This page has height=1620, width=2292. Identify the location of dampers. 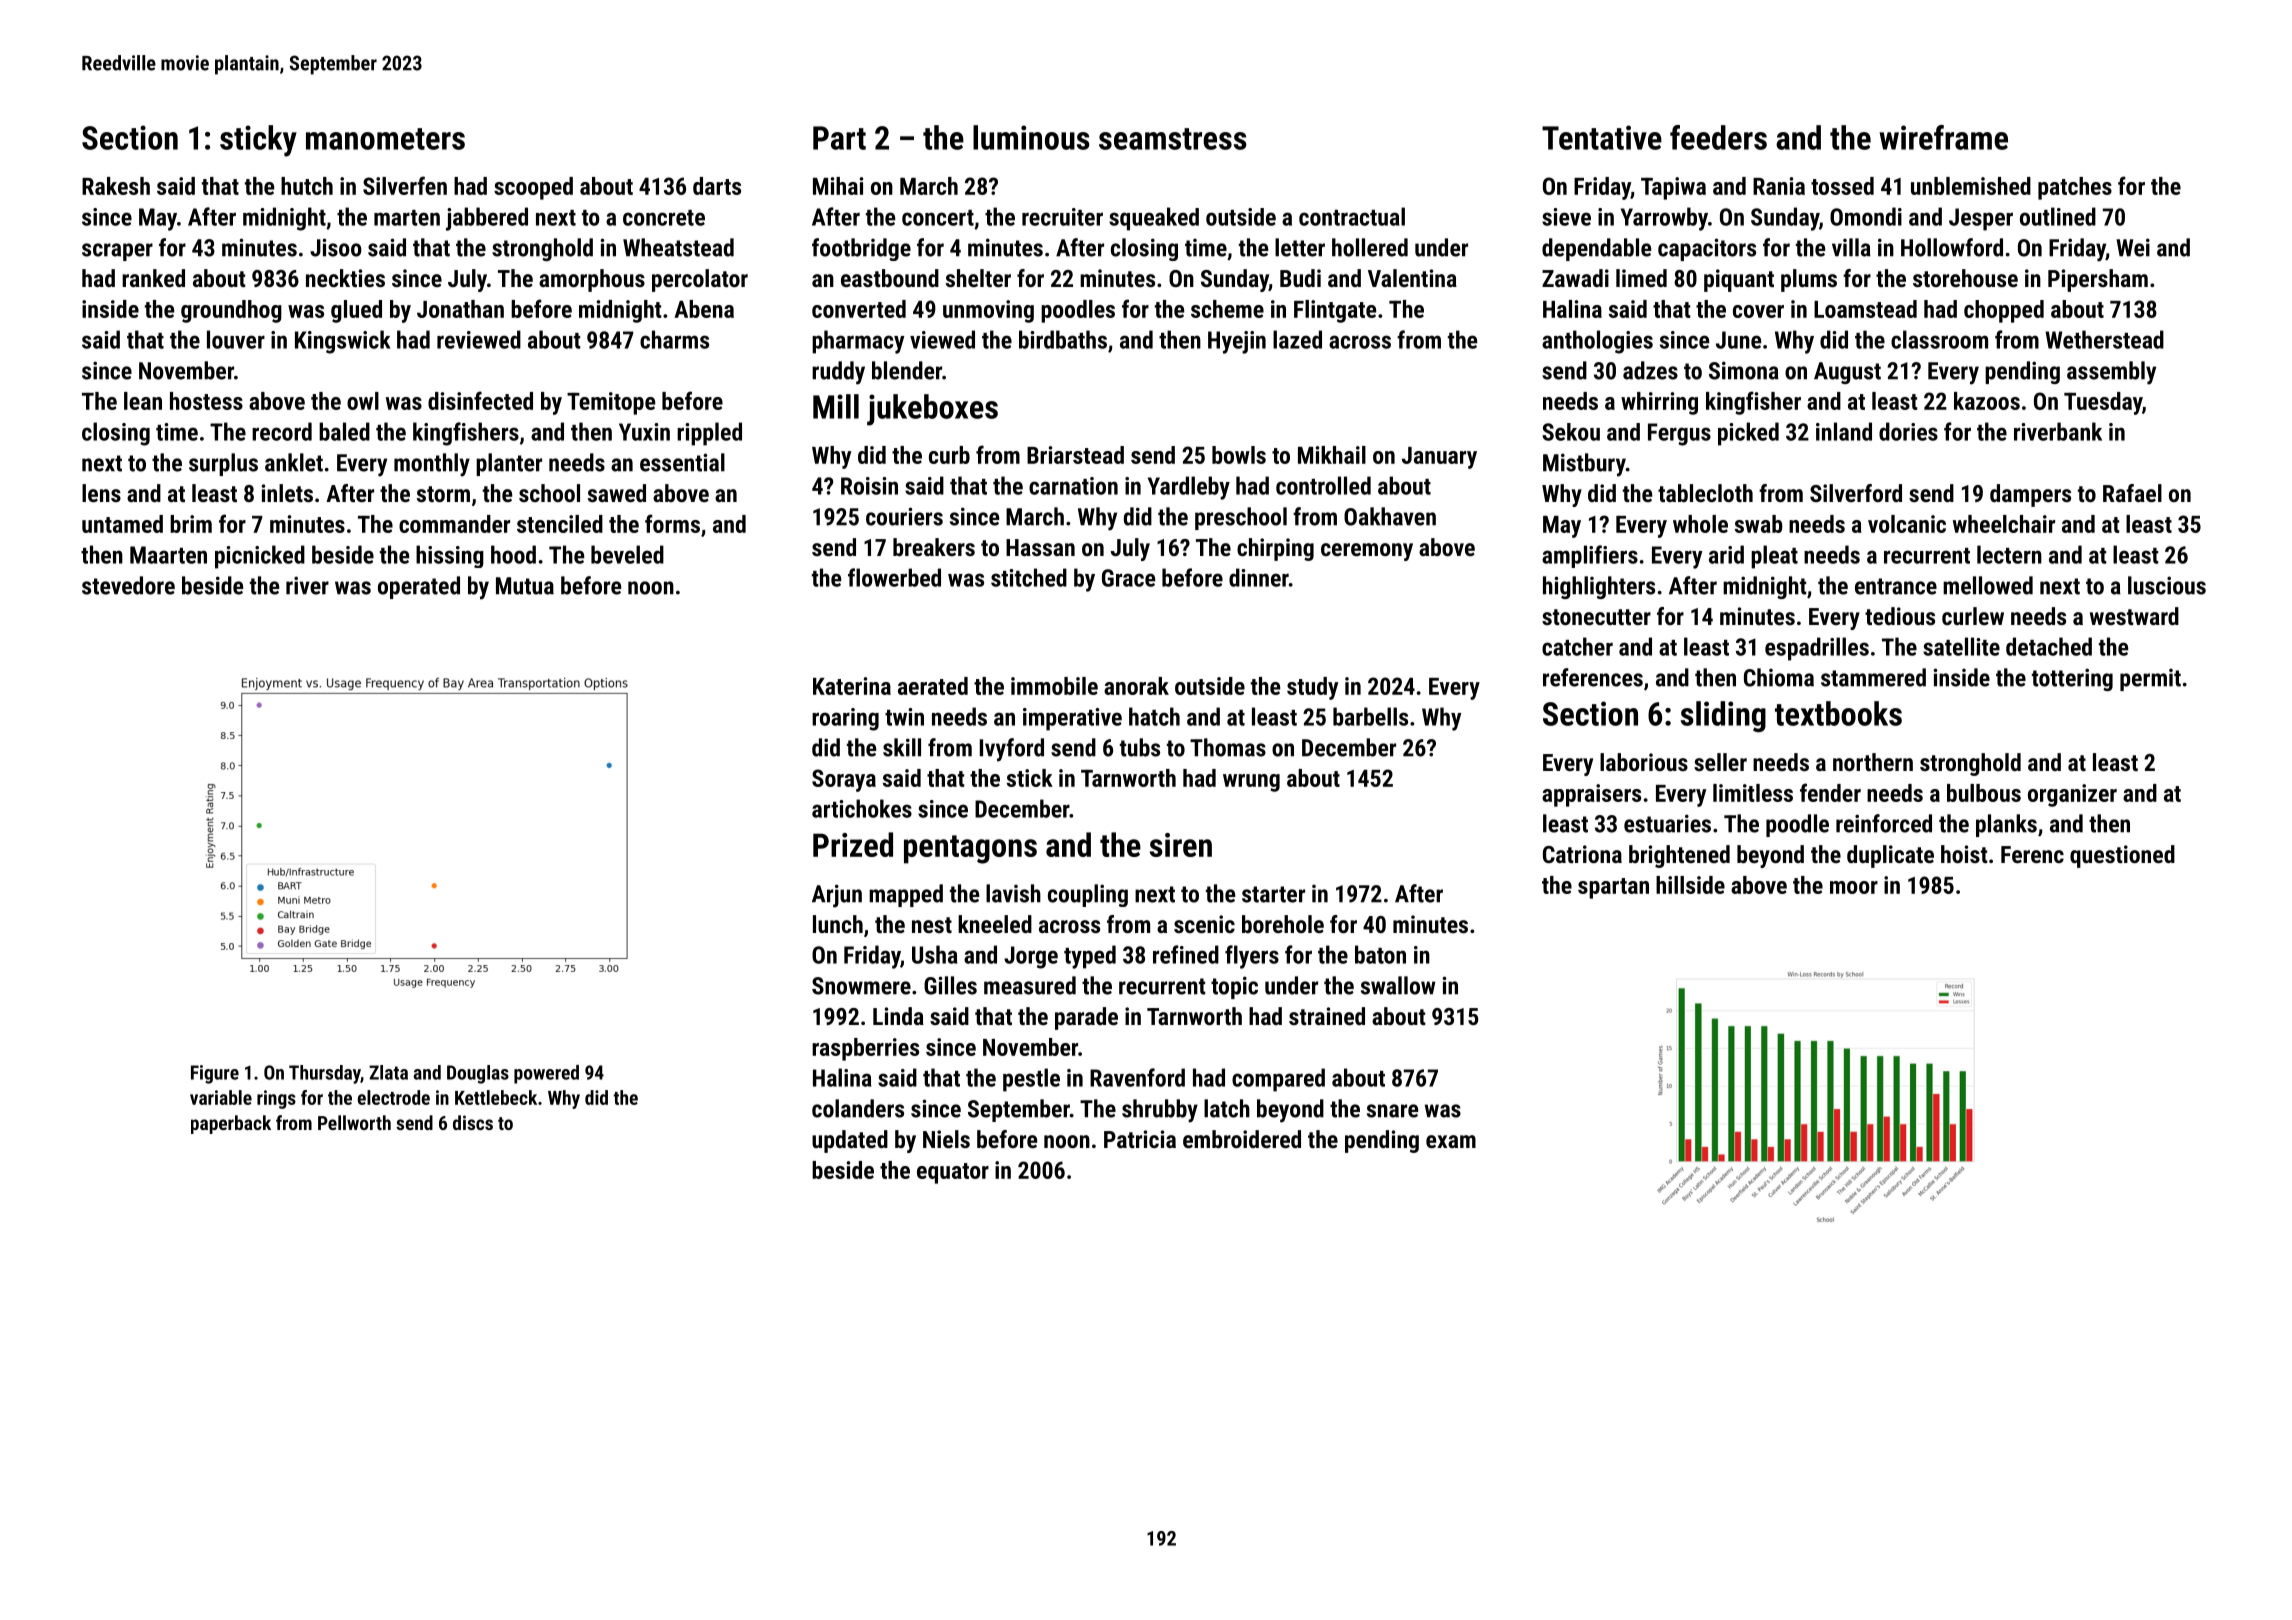
(2030, 495).
